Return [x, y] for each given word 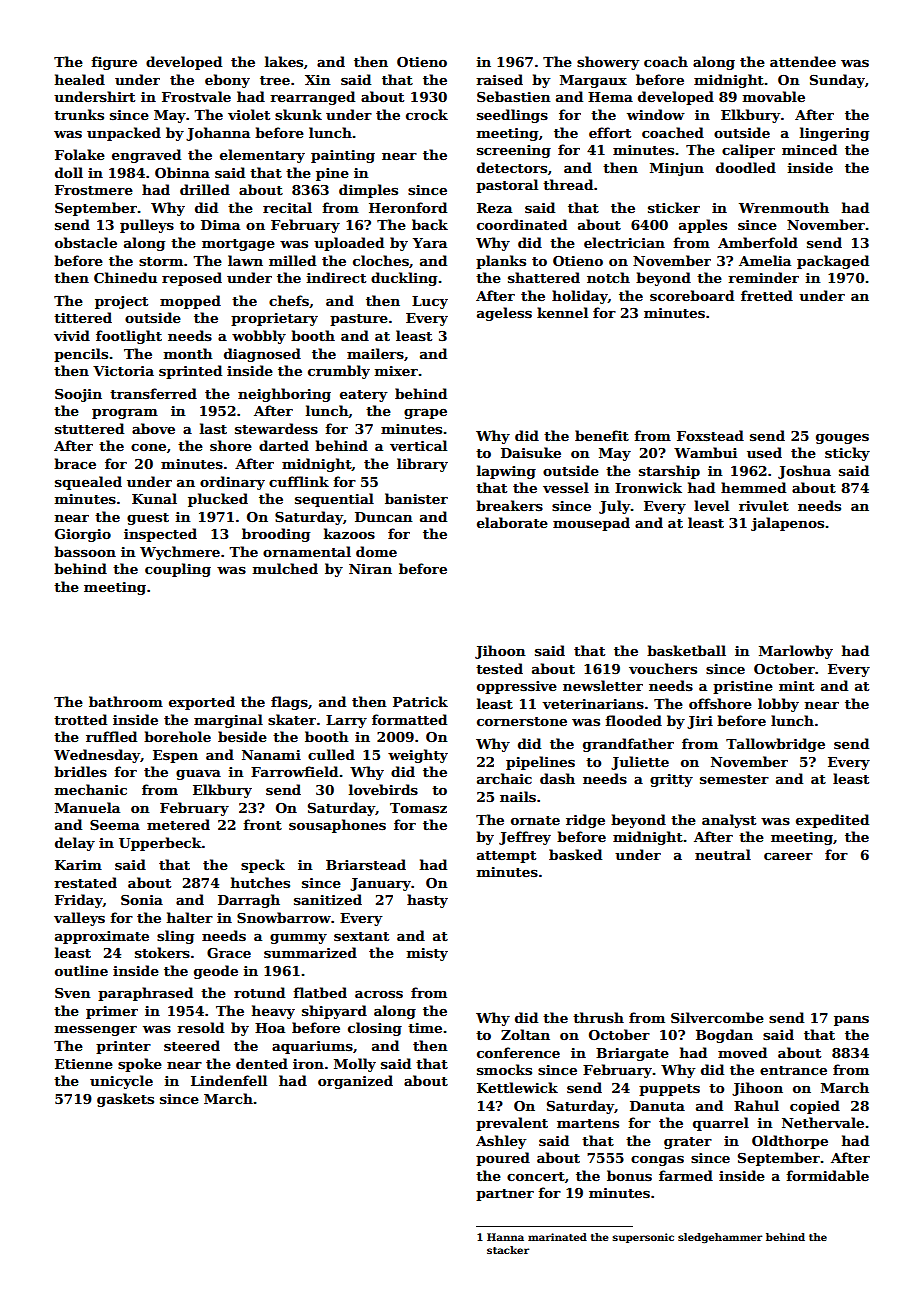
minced [809, 149]
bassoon [85, 551]
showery [608, 63]
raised [499, 79]
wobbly [259, 337]
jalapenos [787, 524]
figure [114, 63]
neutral [723, 854]
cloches [381, 260]
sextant [361, 936]
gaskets [125, 1100]
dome [376, 551]
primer [112, 1012]
